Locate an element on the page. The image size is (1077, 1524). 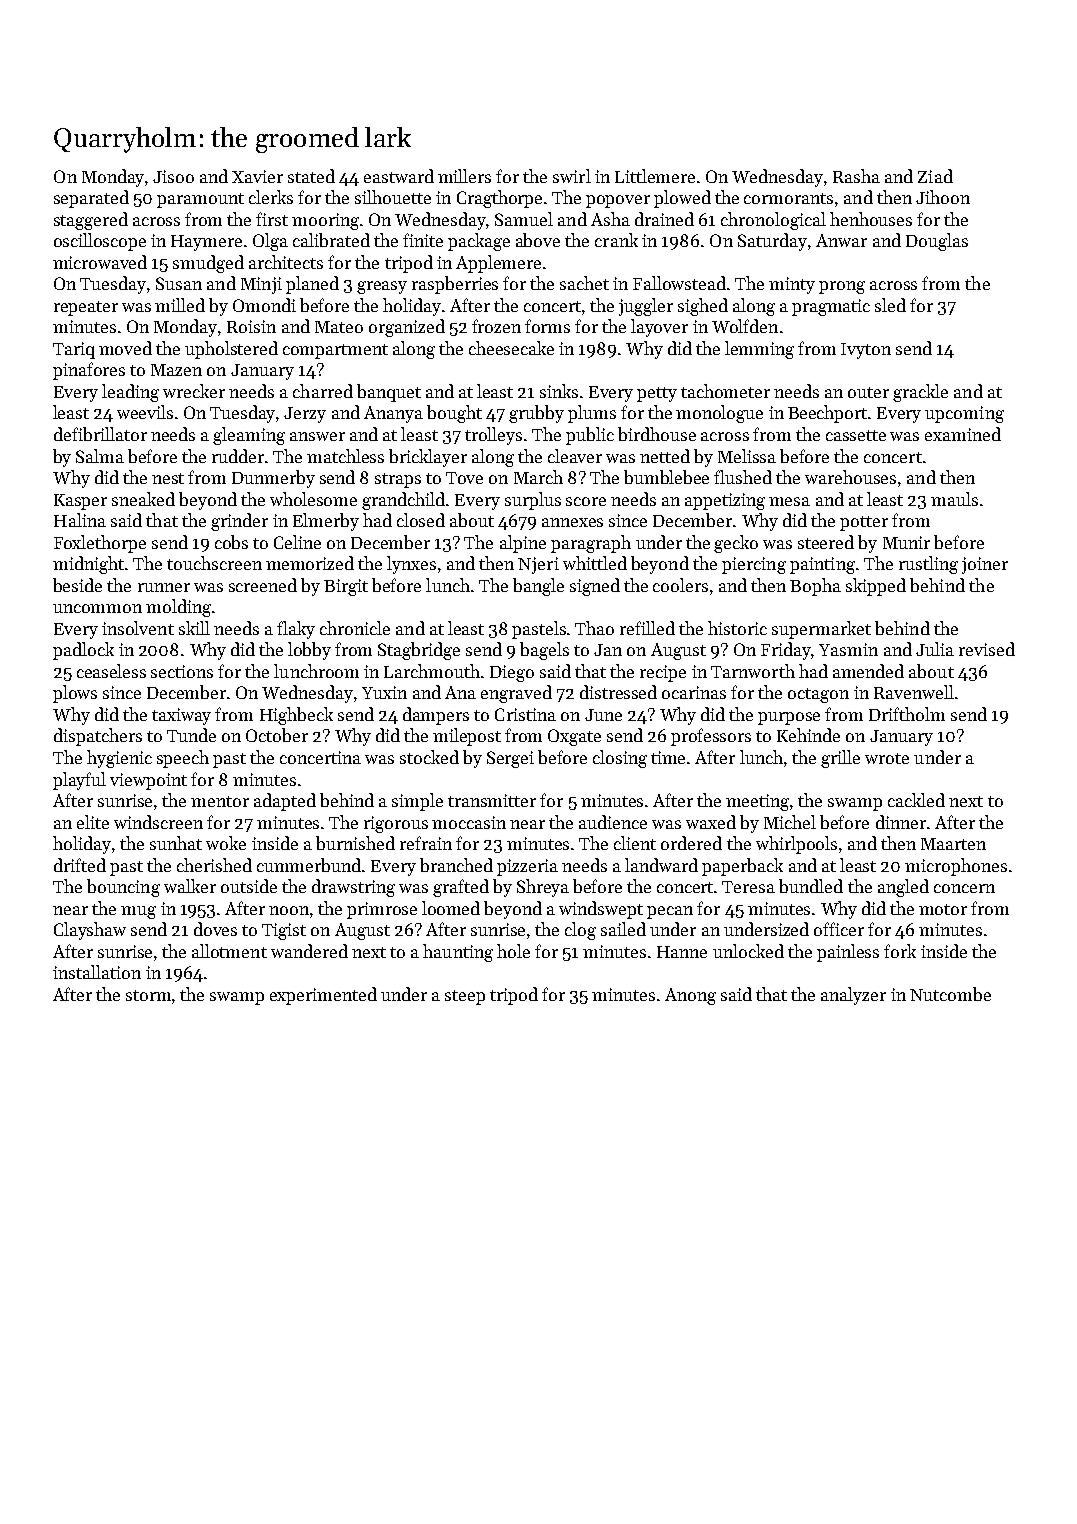
transmitter is located at coordinates (492, 800).
